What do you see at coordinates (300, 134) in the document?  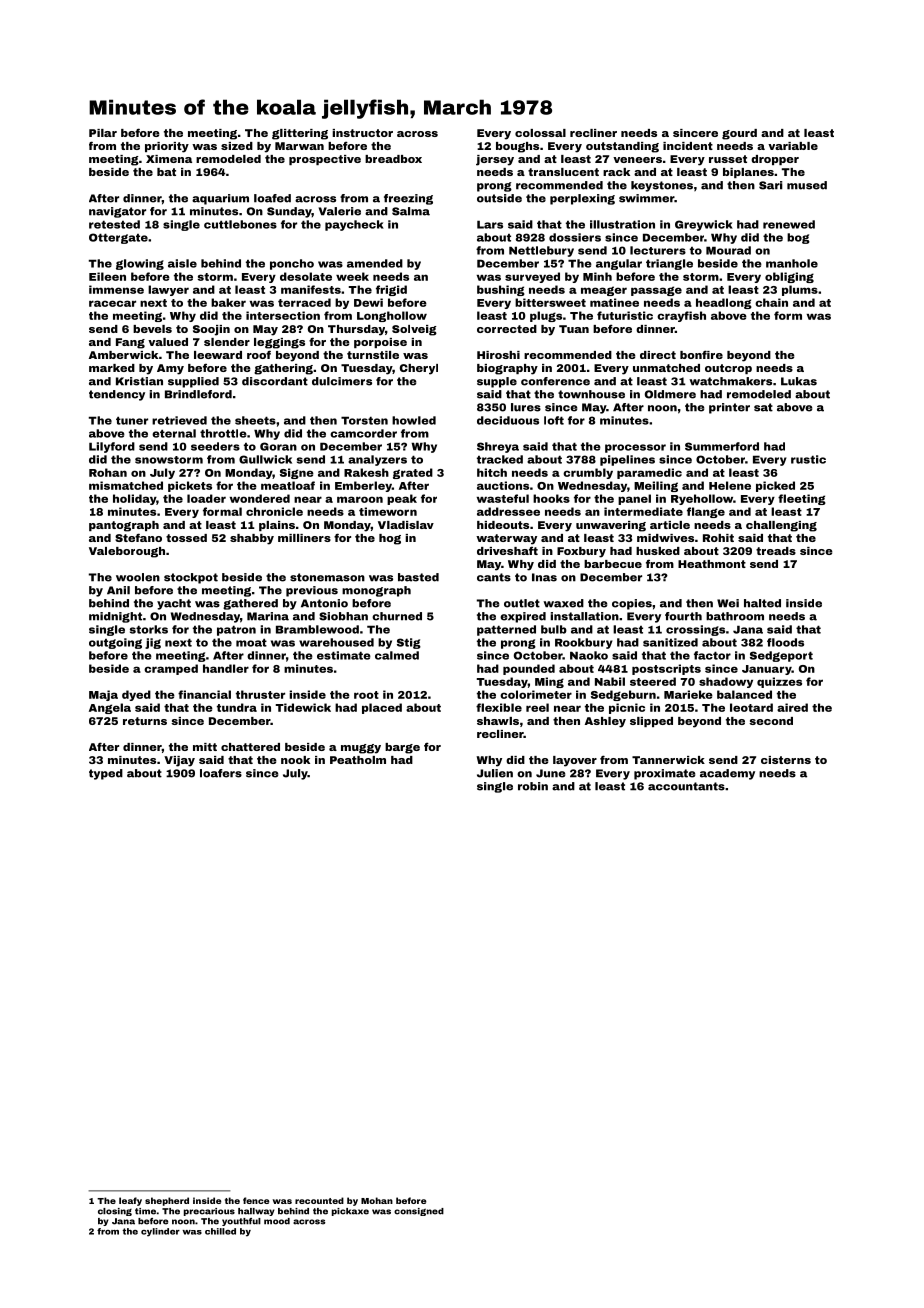 I see `glittering` at bounding box center [300, 134].
